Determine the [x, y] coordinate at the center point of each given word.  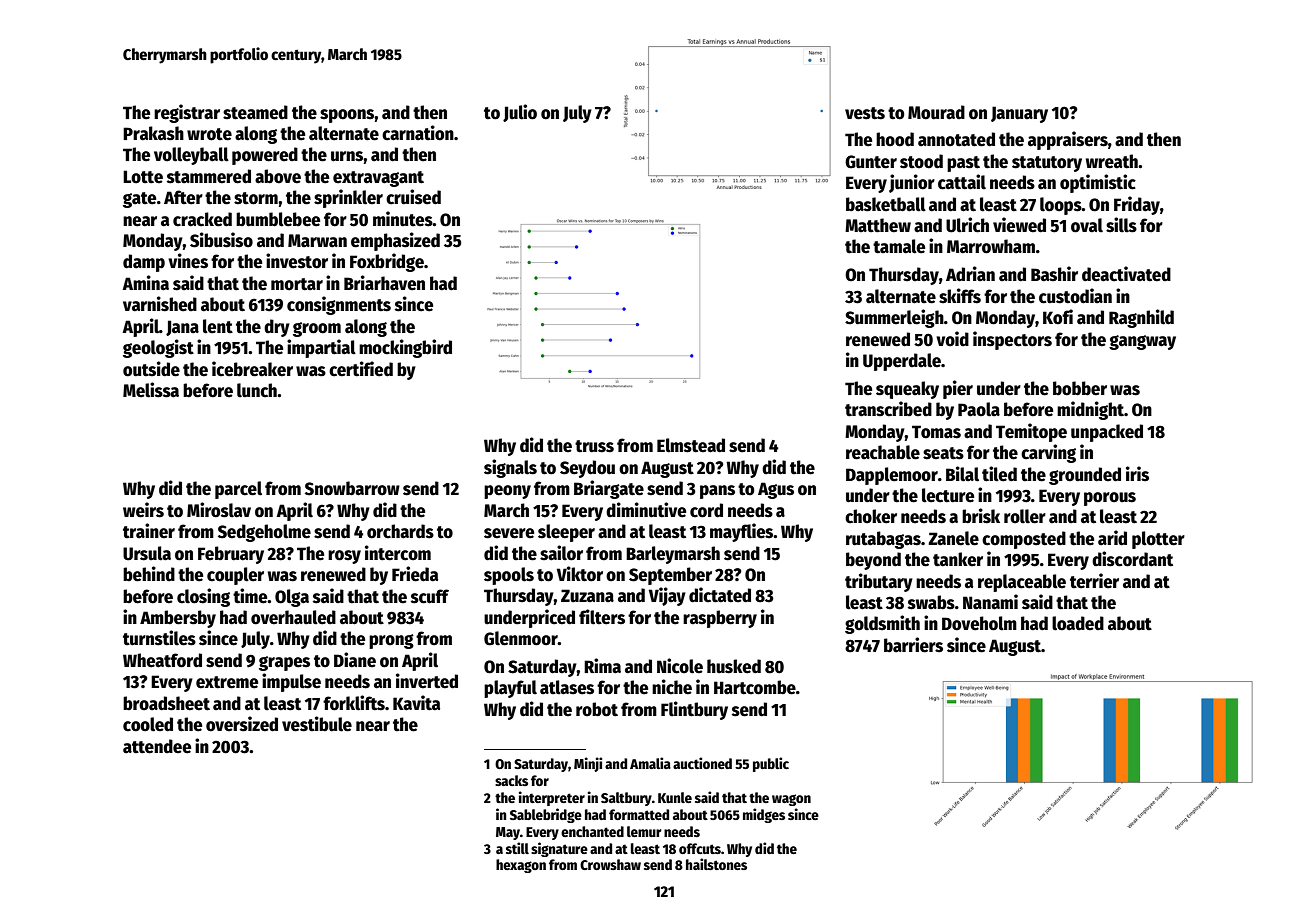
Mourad [936, 112]
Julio [520, 113]
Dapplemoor [892, 476]
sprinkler [348, 198]
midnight [1090, 410]
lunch [257, 390]
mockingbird [405, 348]
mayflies [742, 532]
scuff [430, 596]
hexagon [521, 866]
